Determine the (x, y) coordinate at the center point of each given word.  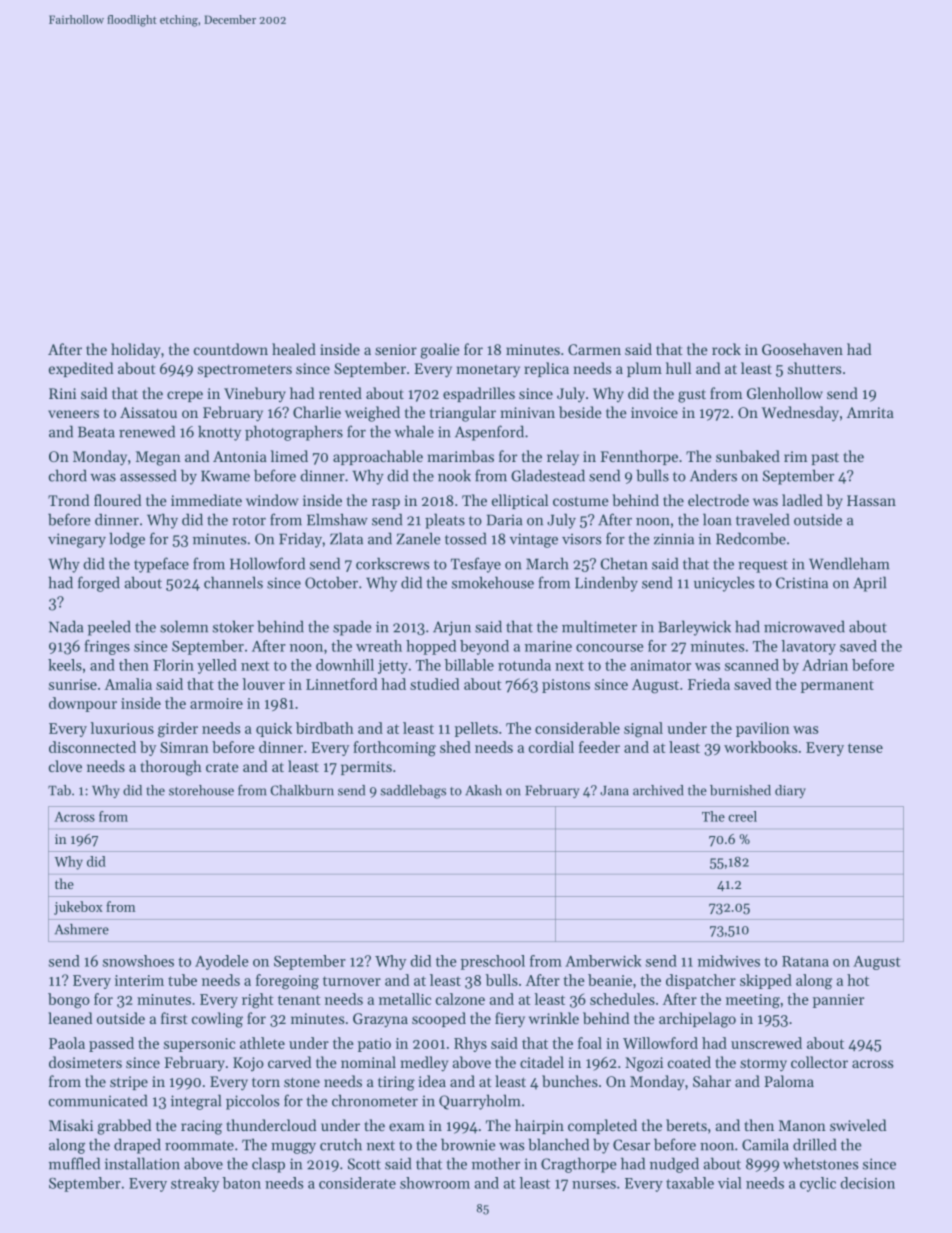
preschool (493, 962)
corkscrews (392, 563)
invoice (654, 412)
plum (644, 369)
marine (548, 646)
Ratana (805, 961)
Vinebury (255, 394)
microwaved (804, 626)
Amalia (128, 684)
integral (196, 1102)
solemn (184, 626)
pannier (838, 1001)
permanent (837, 686)
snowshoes (138, 961)
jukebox (78, 908)
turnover (352, 981)
